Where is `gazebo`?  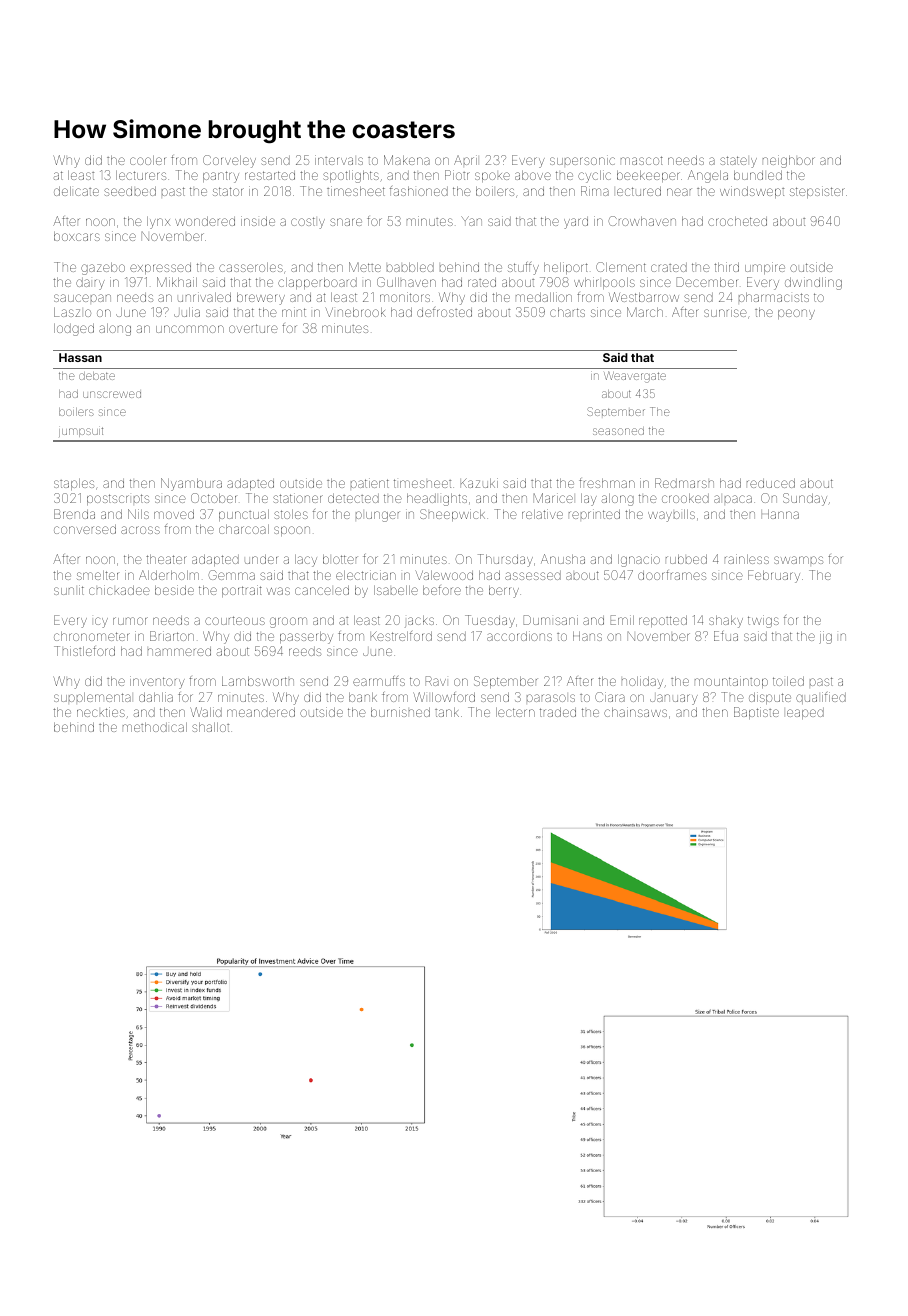
gazebo is located at coordinates (103, 268).
